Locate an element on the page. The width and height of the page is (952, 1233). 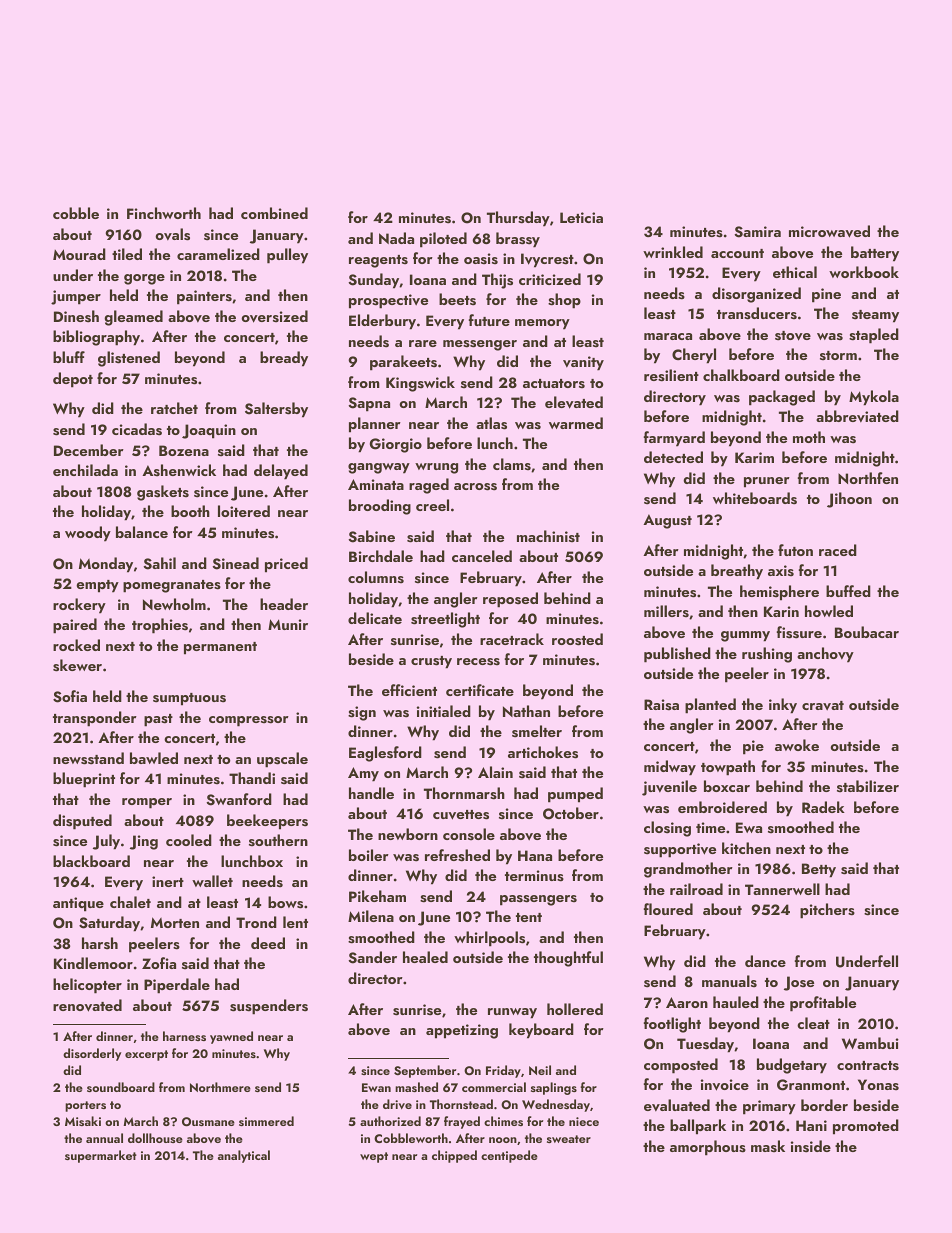
machinist is located at coordinates (548, 536).
